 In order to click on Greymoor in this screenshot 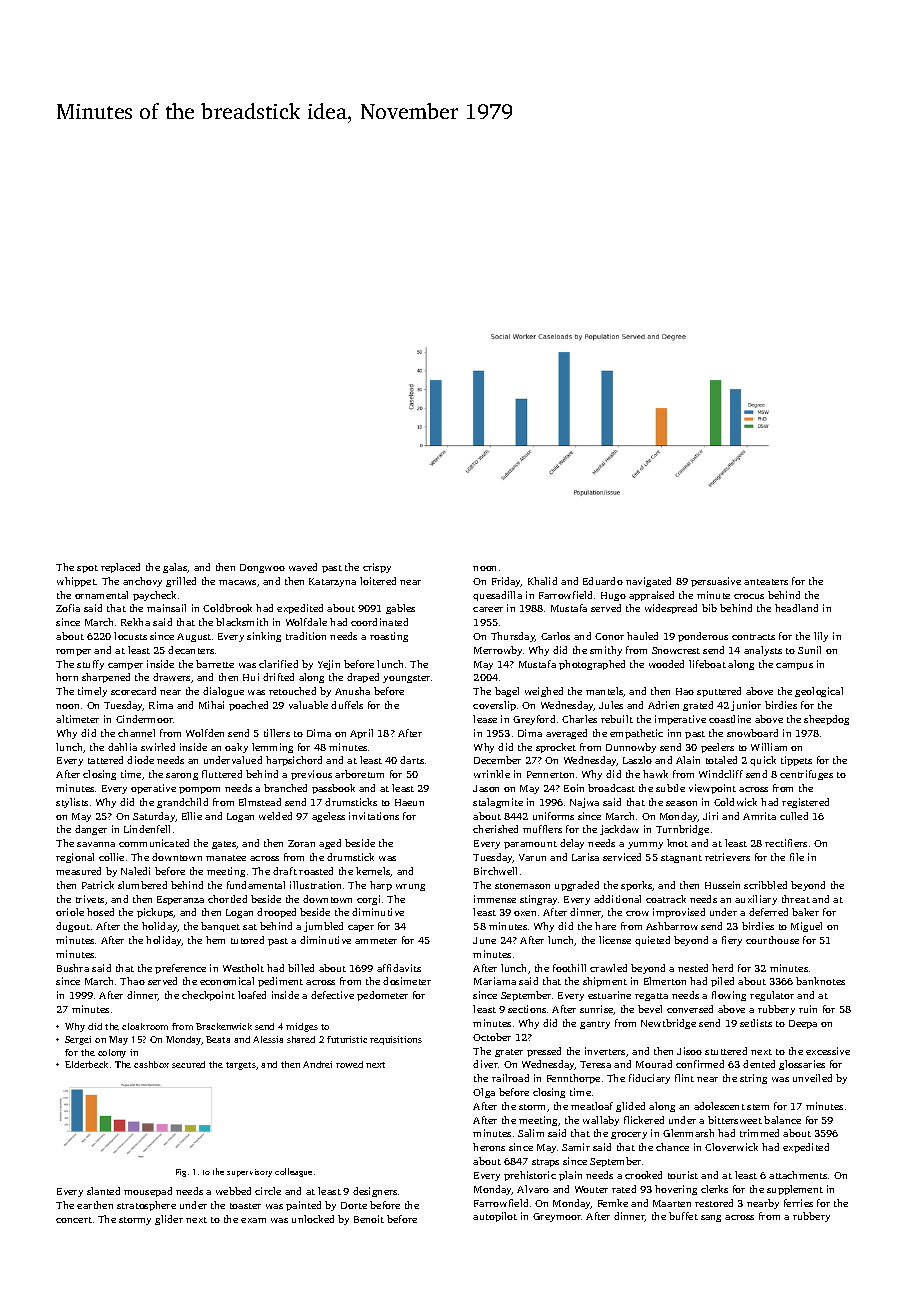, I will do `click(557, 1217)`.
